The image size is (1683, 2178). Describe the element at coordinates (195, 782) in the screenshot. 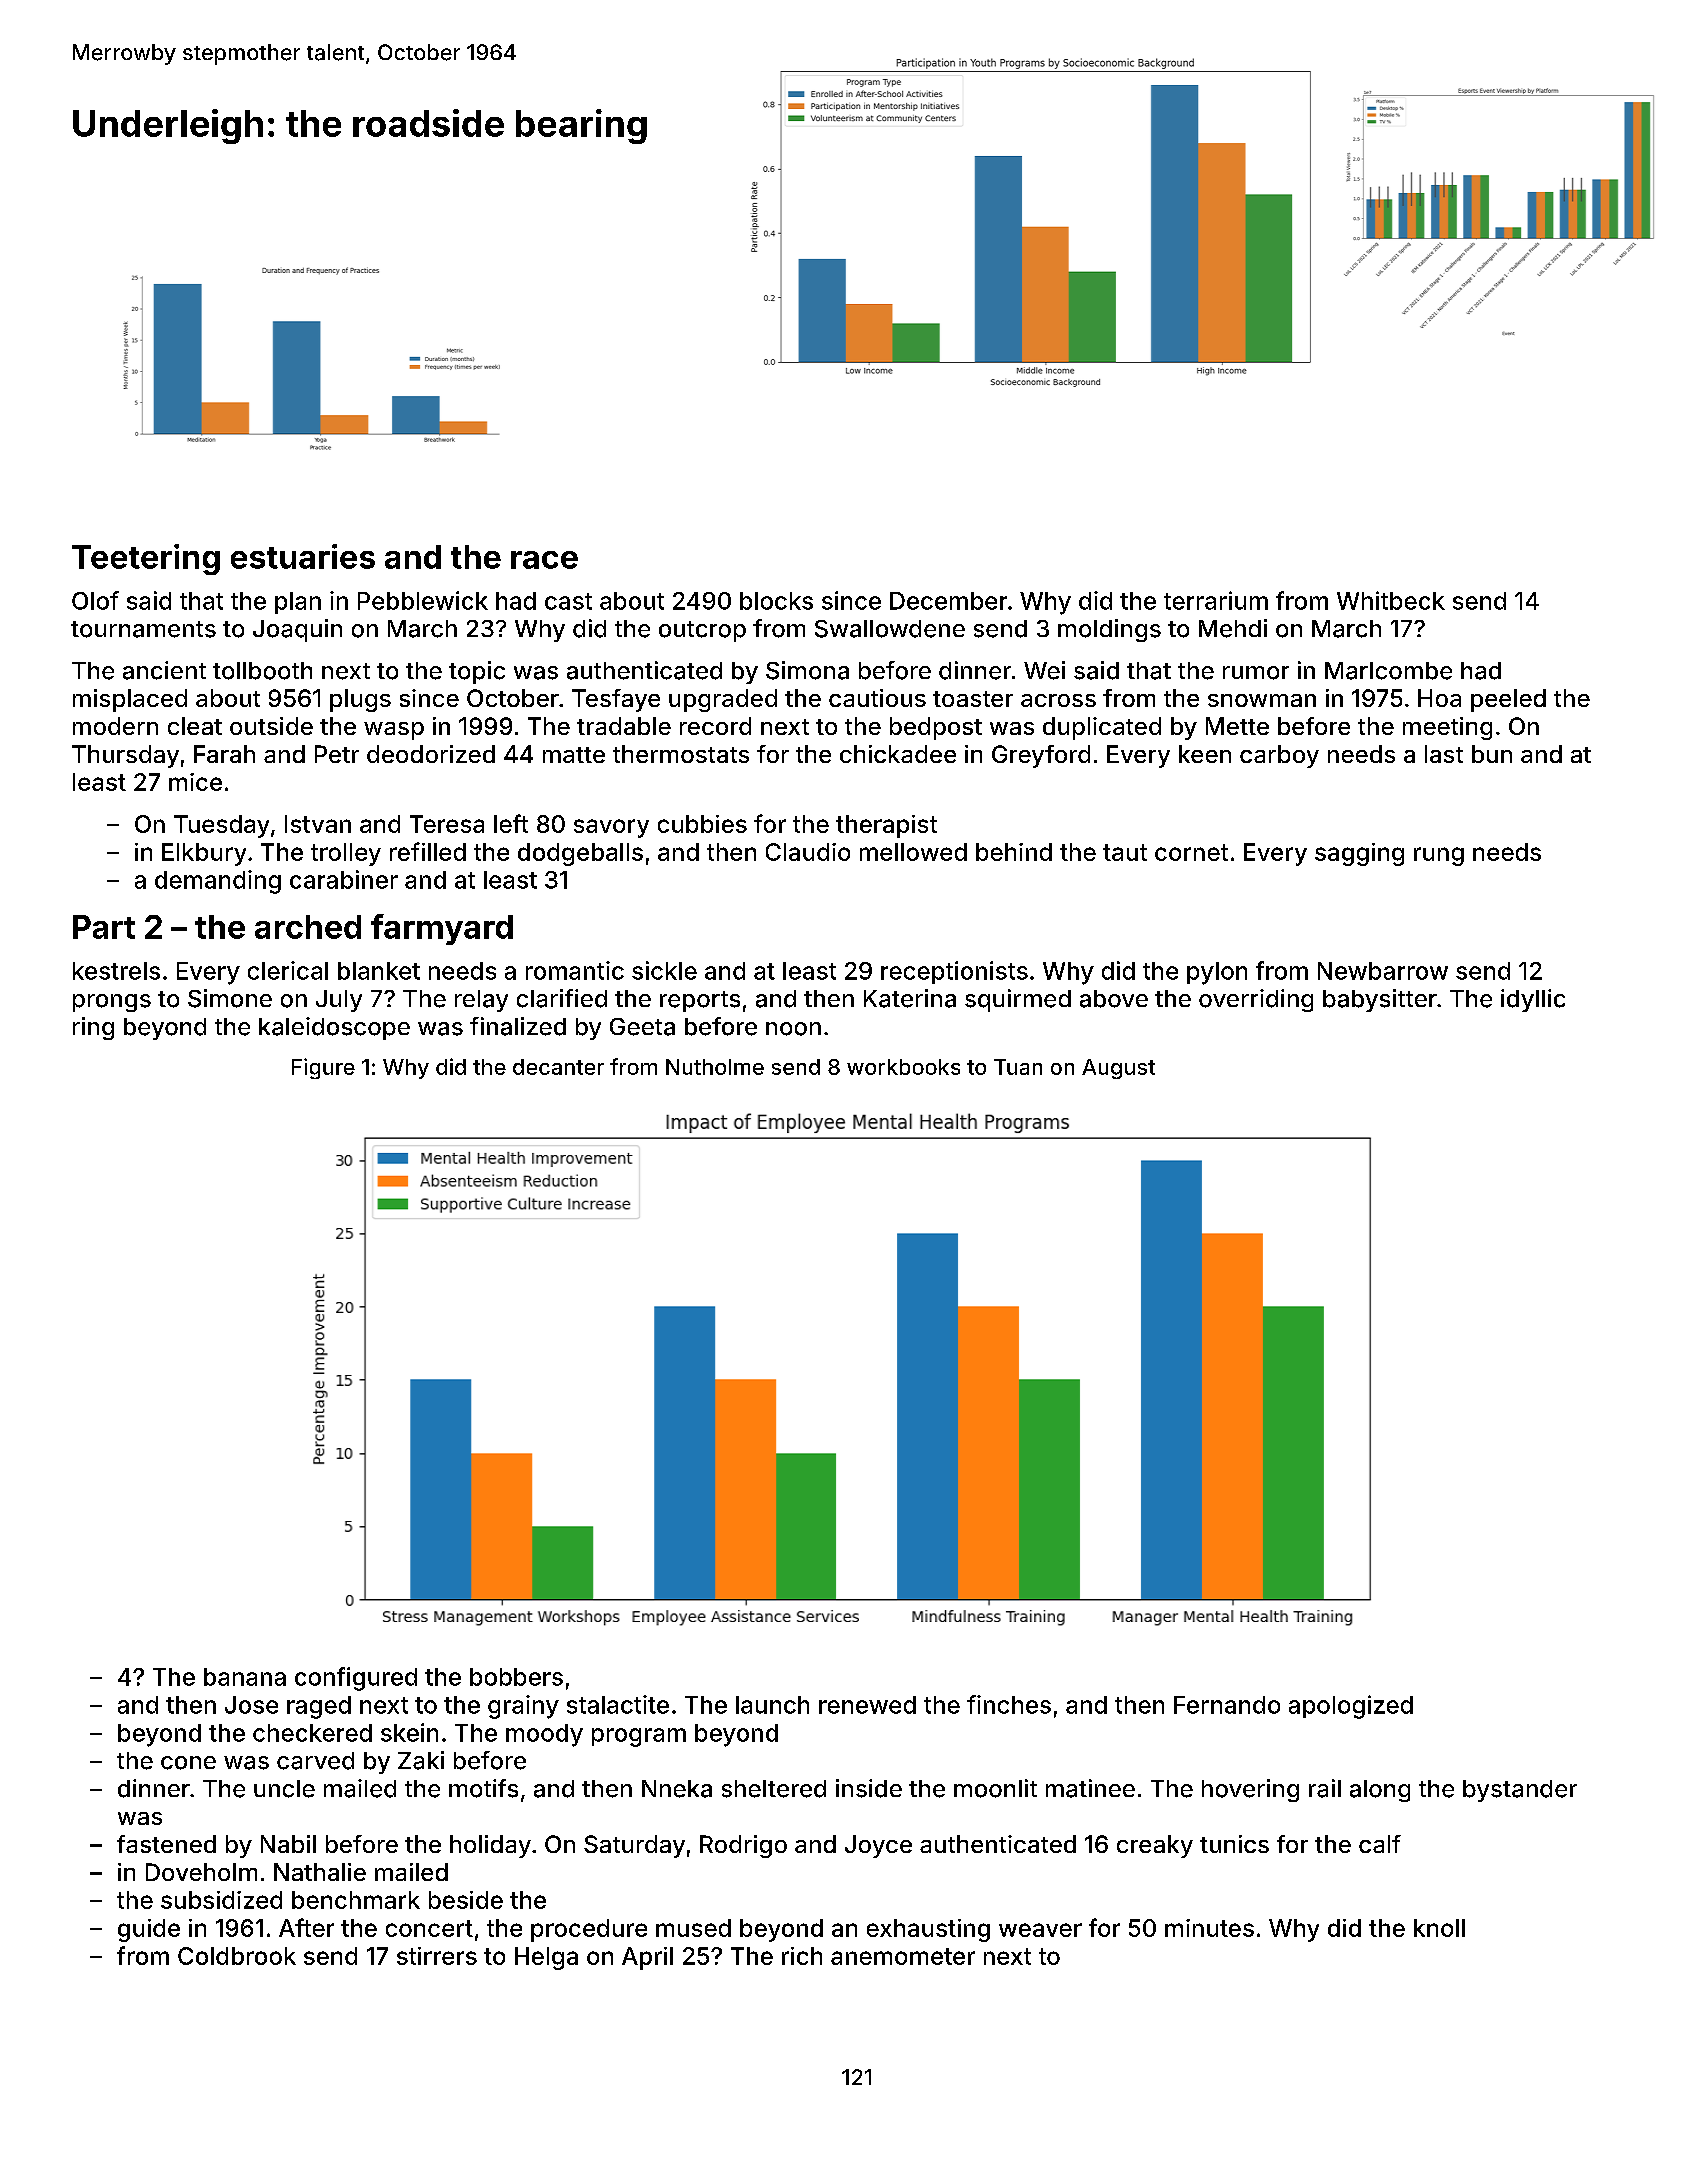

I see `mice` at that location.
